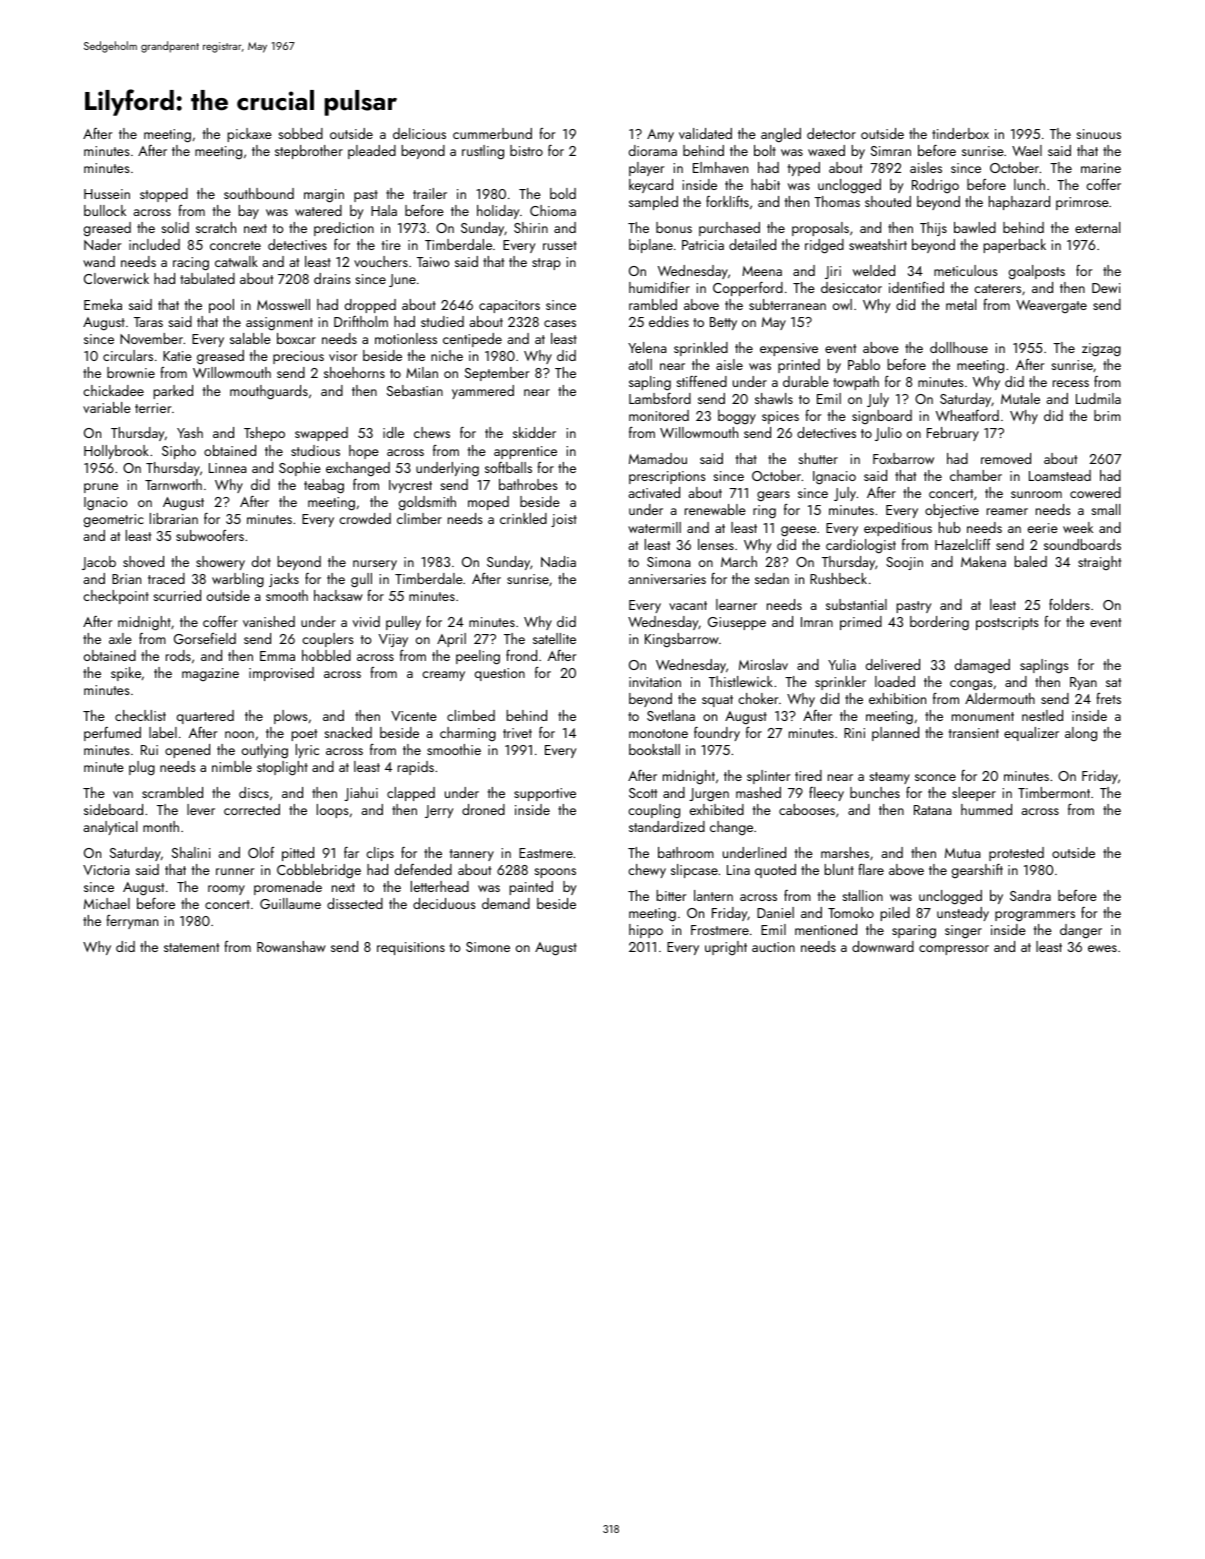 The height and width of the screenshot is (1559, 1205). Describe the element at coordinates (748, 289) in the screenshot. I see `Copperford` at that location.
